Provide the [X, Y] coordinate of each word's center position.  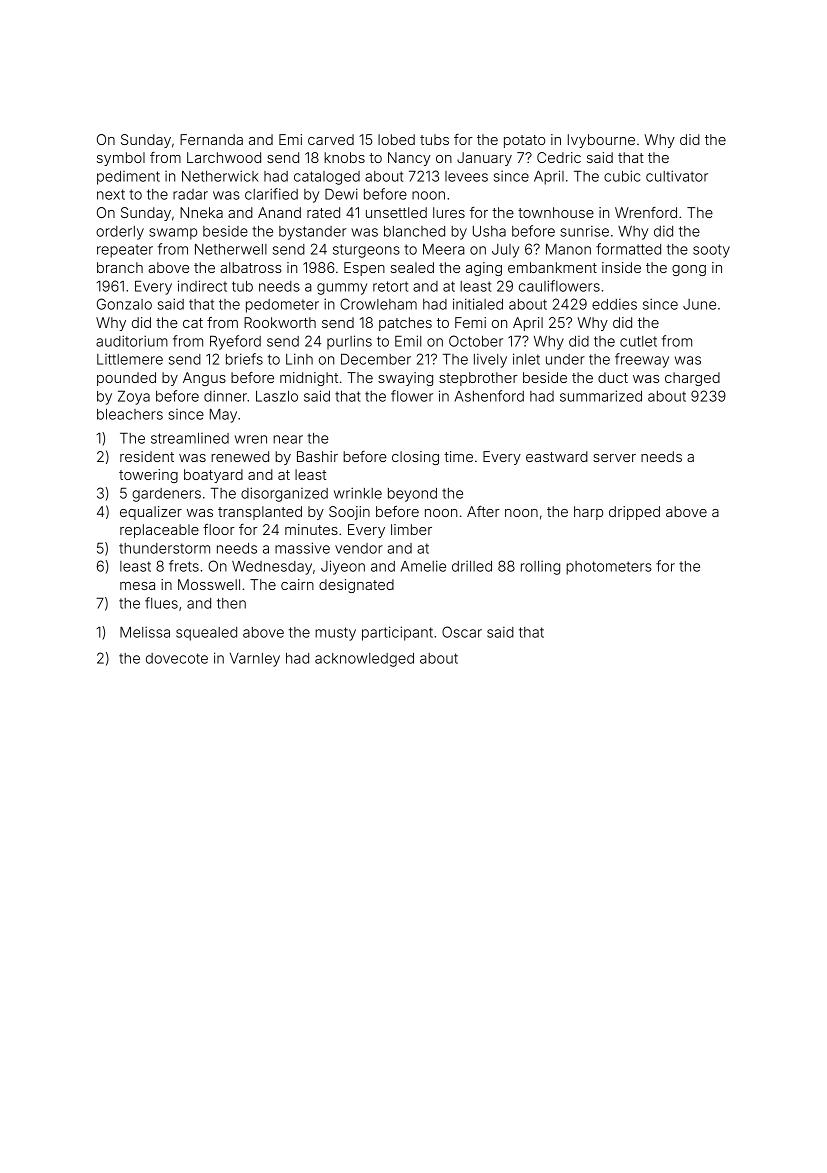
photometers [609, 568]
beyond [412, 495]
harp [588, 513]
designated [356, 586]
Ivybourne [601, 141]
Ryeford [235, 342]
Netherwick [220, 176]
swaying [405, 379]
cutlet [638, 341]
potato [524, 141]
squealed [206, 634]
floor [219, 529]
